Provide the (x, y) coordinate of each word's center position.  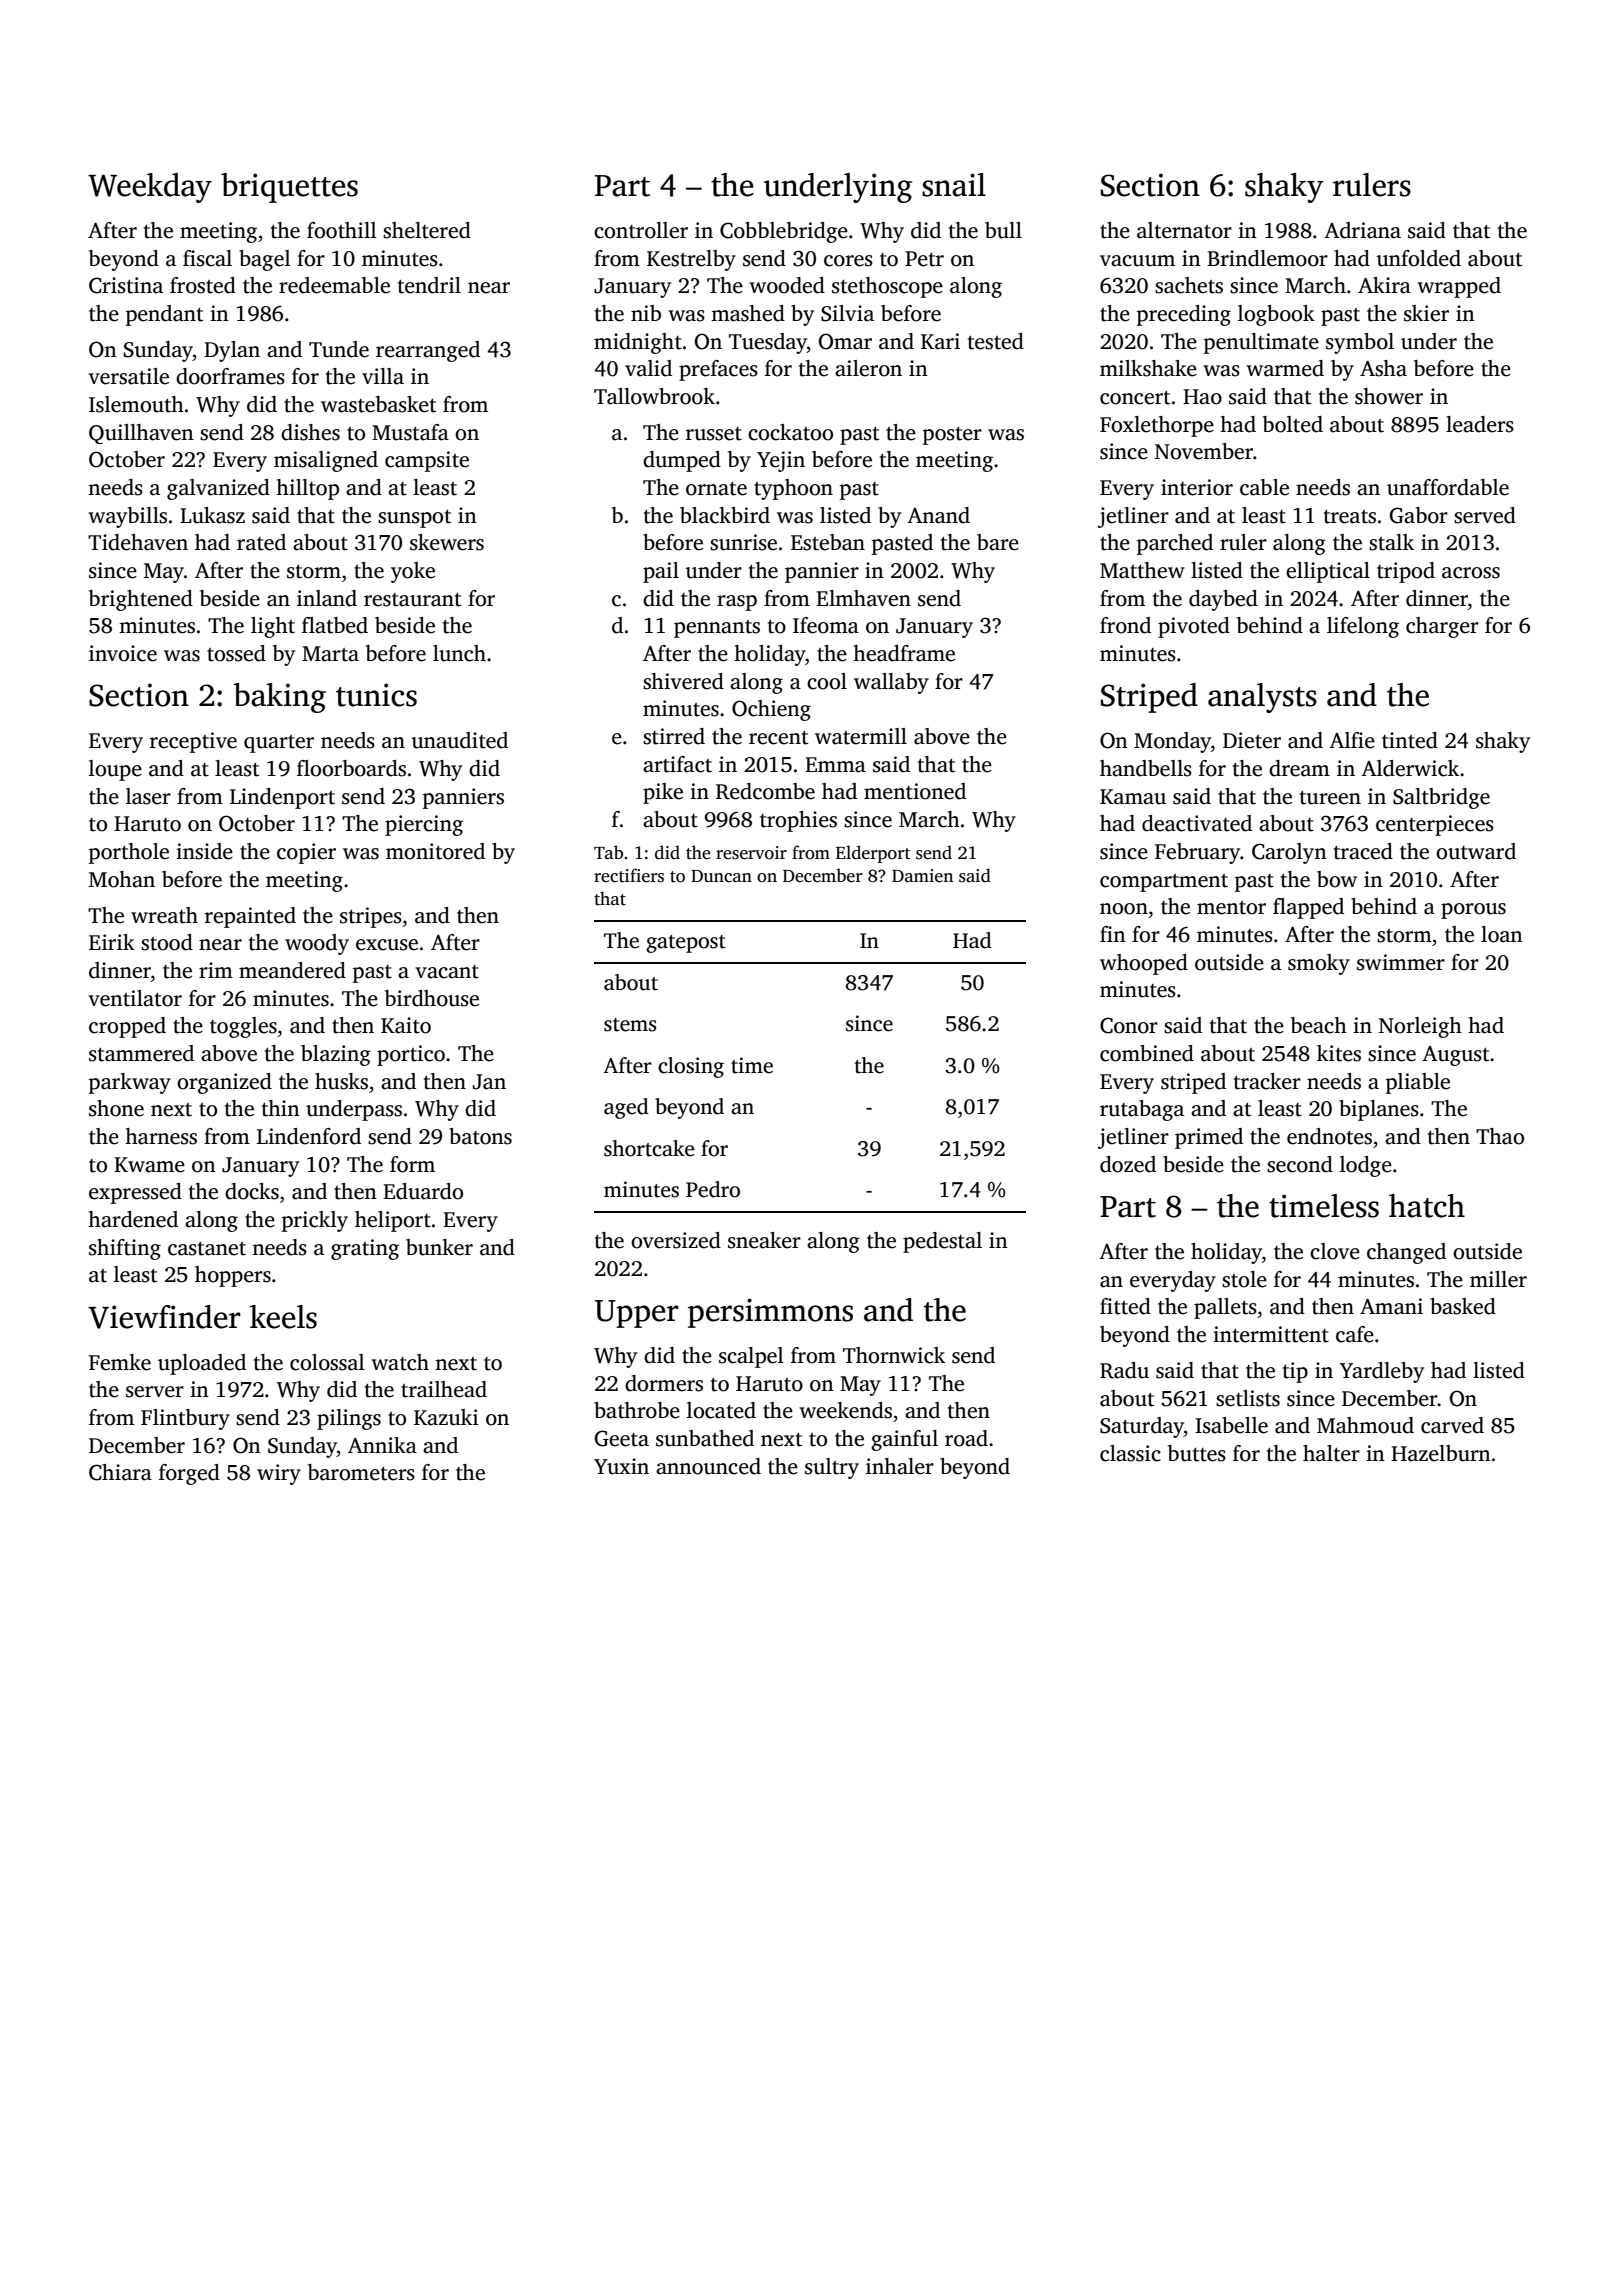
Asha (1383, 368)
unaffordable (1448, 487)
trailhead (444, 1389)
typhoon (793, 489)
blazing (336, 1055)
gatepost (686, 944)
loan (1502, 934)
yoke (413, 572)
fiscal (207, 258)
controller (641, 230)
